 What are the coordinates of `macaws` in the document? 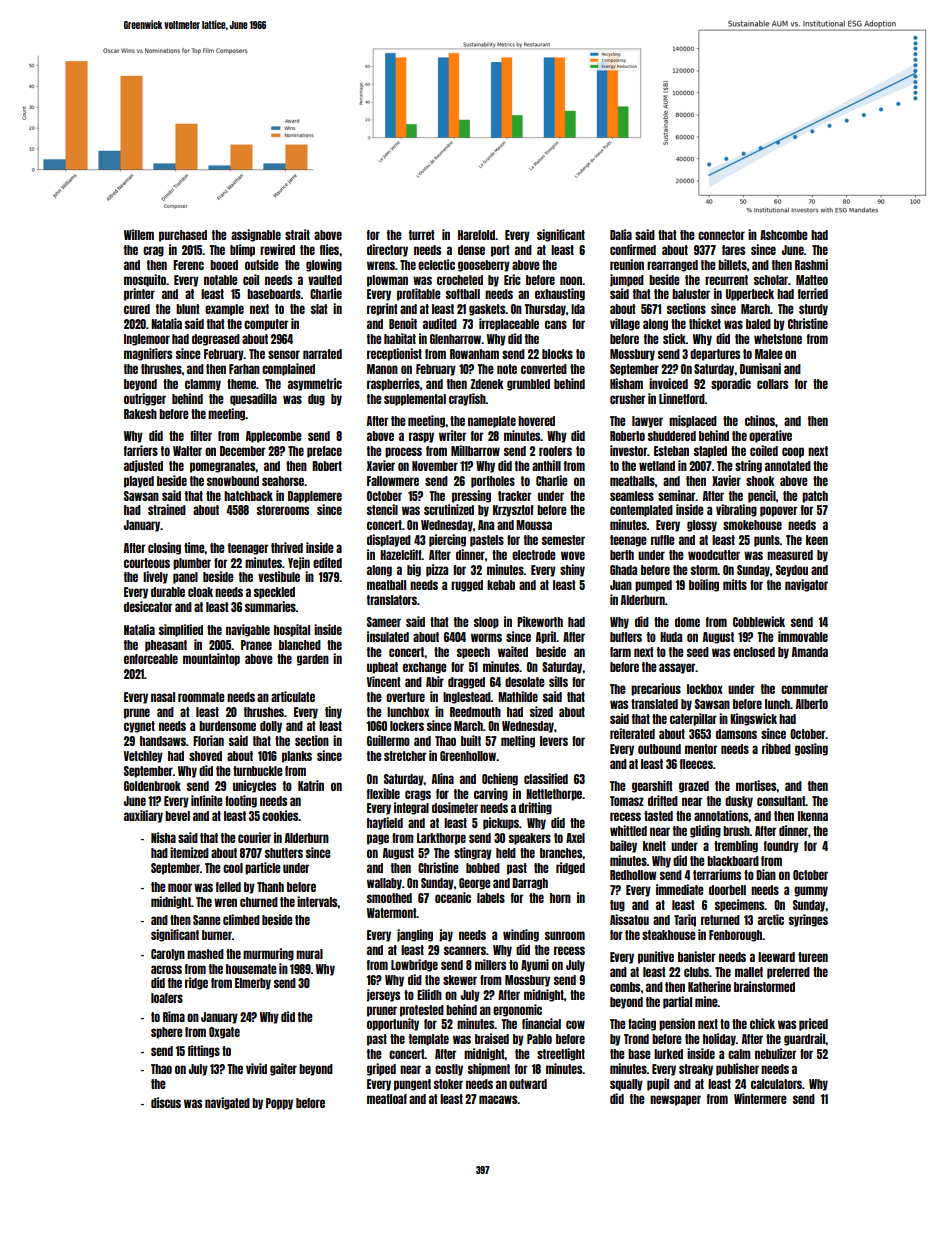 It's located at (498, 1099).
